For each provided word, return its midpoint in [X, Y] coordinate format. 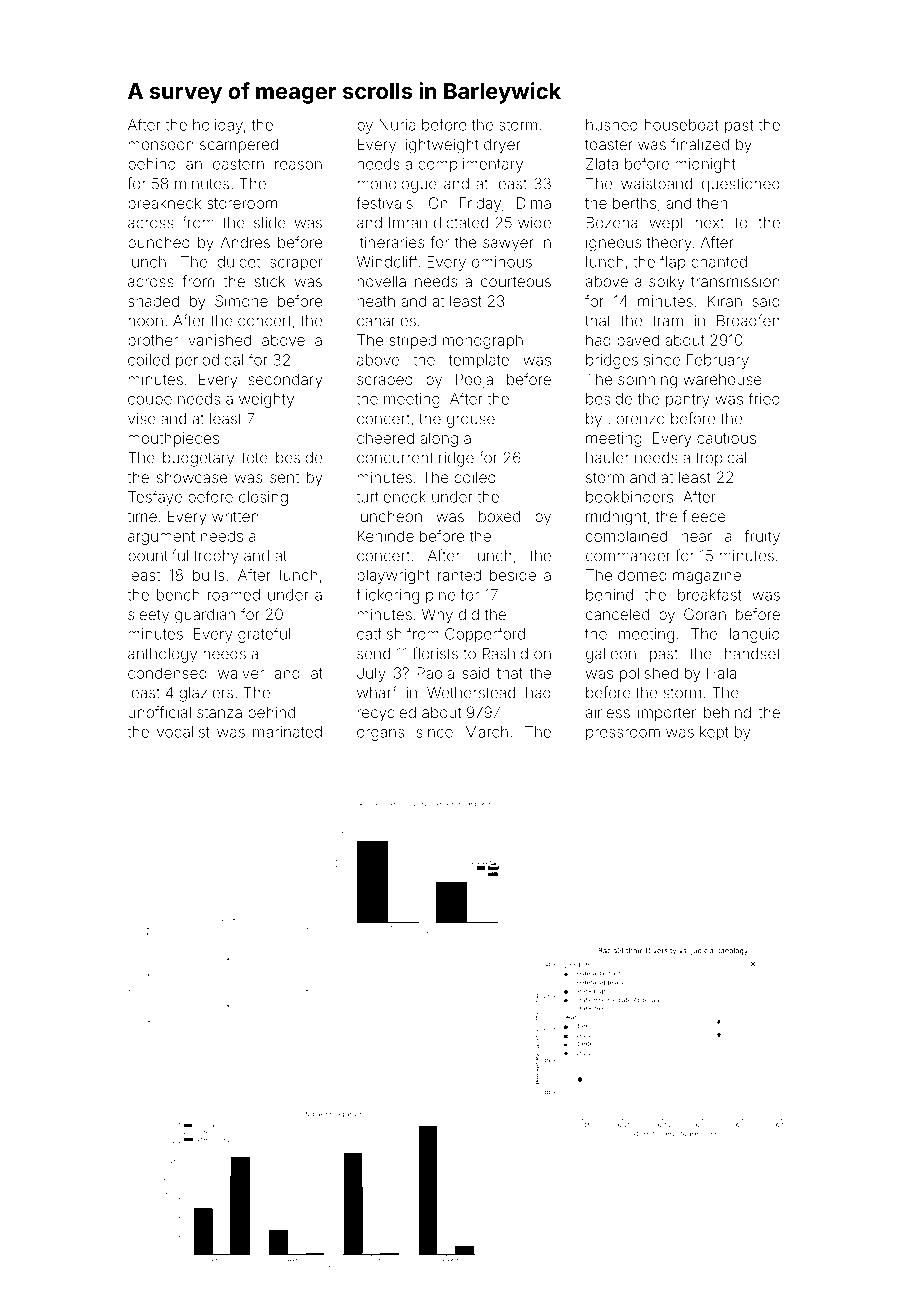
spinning [647, 381]
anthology [162, 655]
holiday [218, 126]
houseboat [682, 125]
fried [764, 398]
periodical [209, 361]
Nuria [397, 125]
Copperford [485, 635]
